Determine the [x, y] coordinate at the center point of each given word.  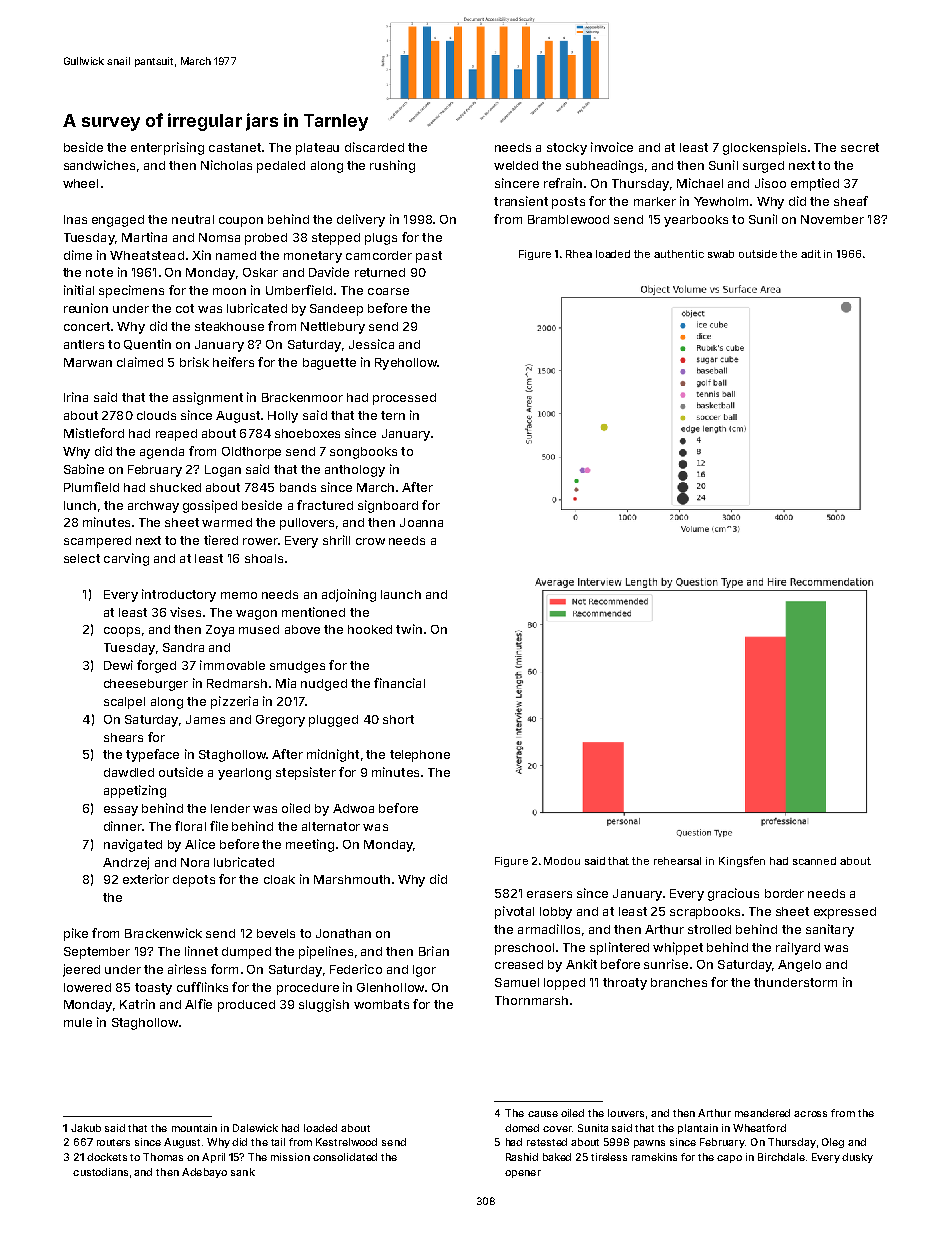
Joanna [421, 522]
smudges [297, 667]
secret [860, 147]
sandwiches [99, 165]
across [810, 1114]
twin [409, 629]
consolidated [345, 1157]
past [429, 257]
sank [243, 1172]
